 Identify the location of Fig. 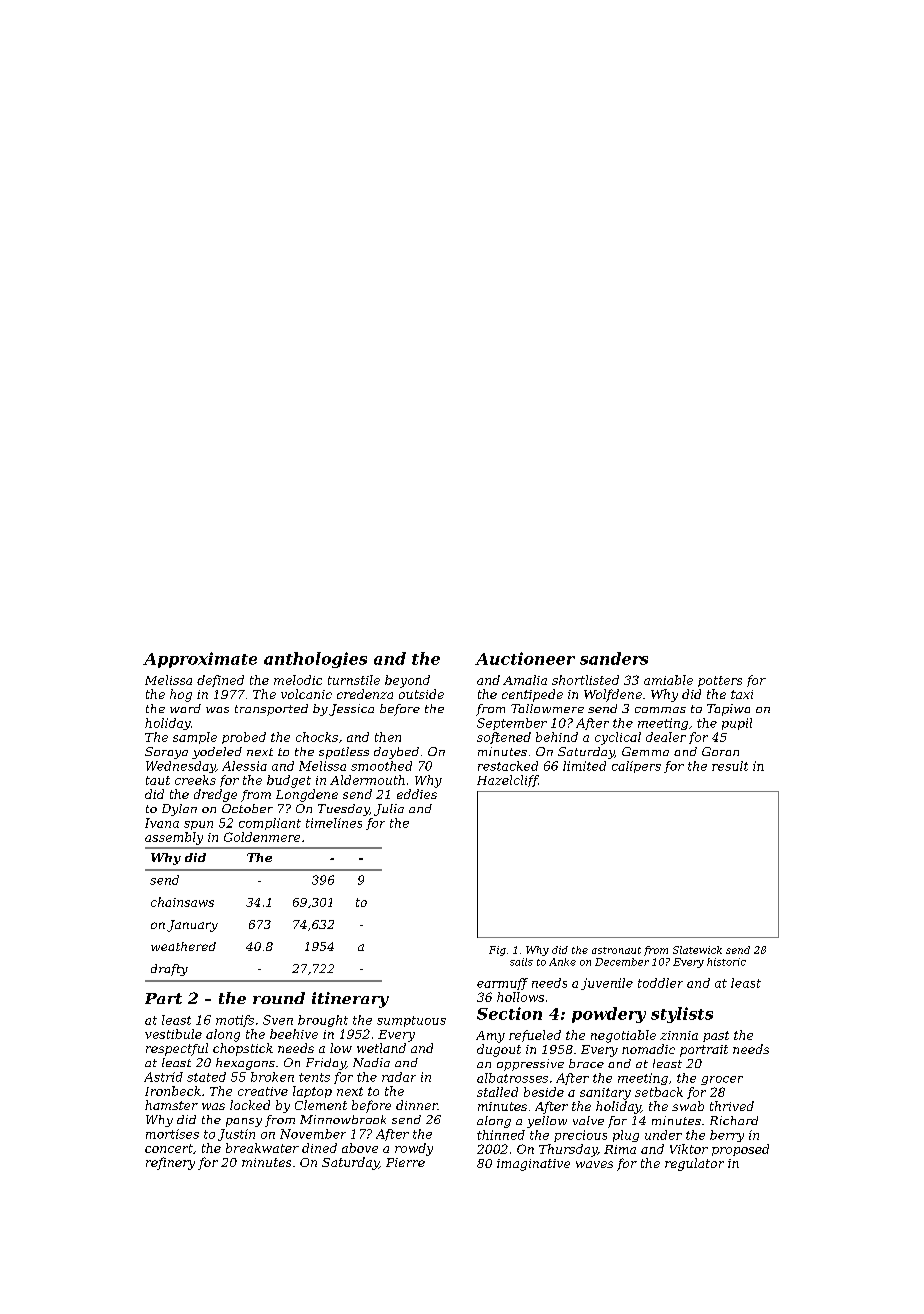
(497, 951).
